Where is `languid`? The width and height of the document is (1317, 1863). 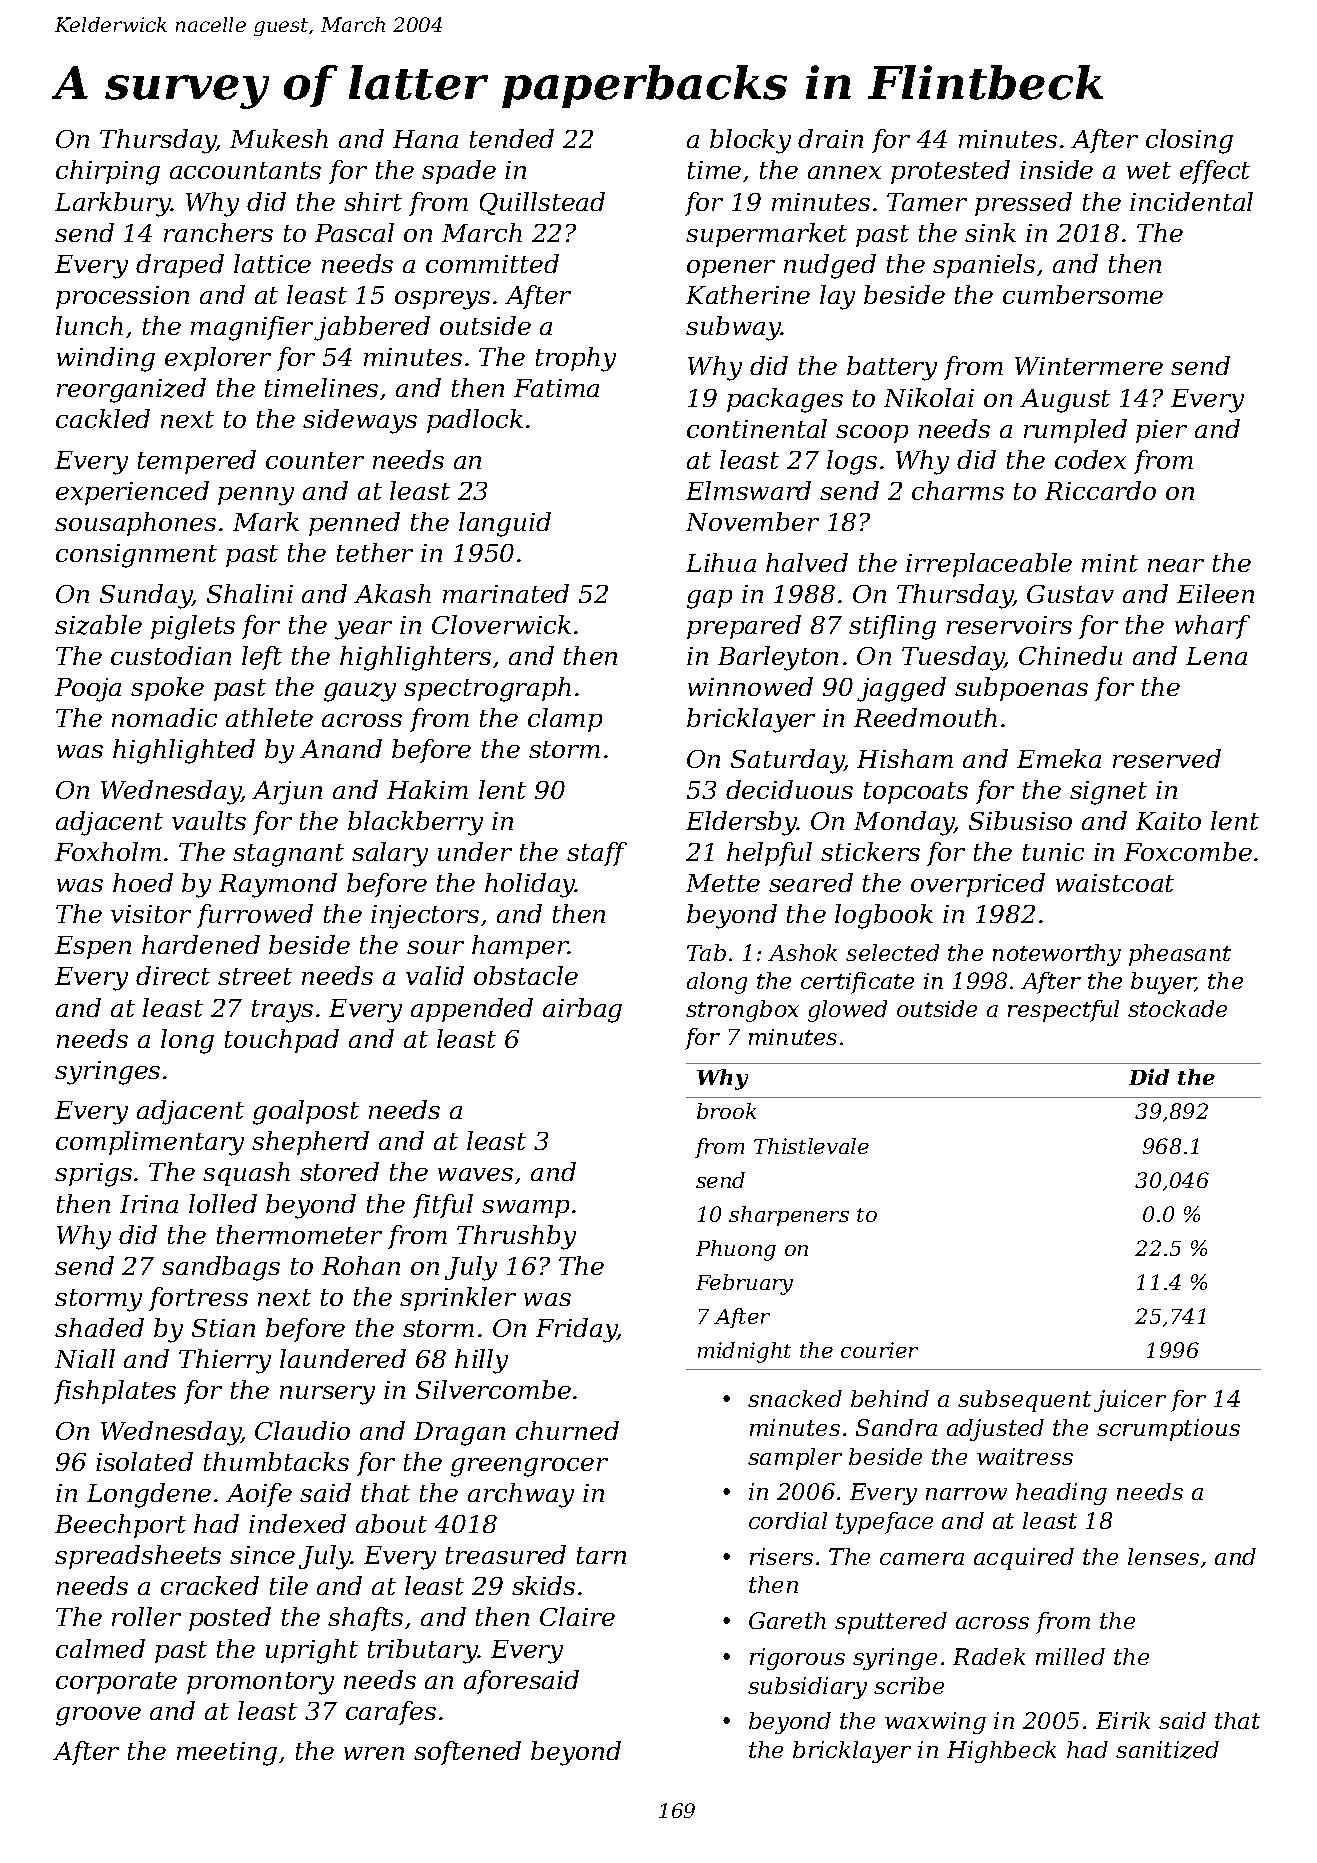
languid is located at coordinates (505, 524).
